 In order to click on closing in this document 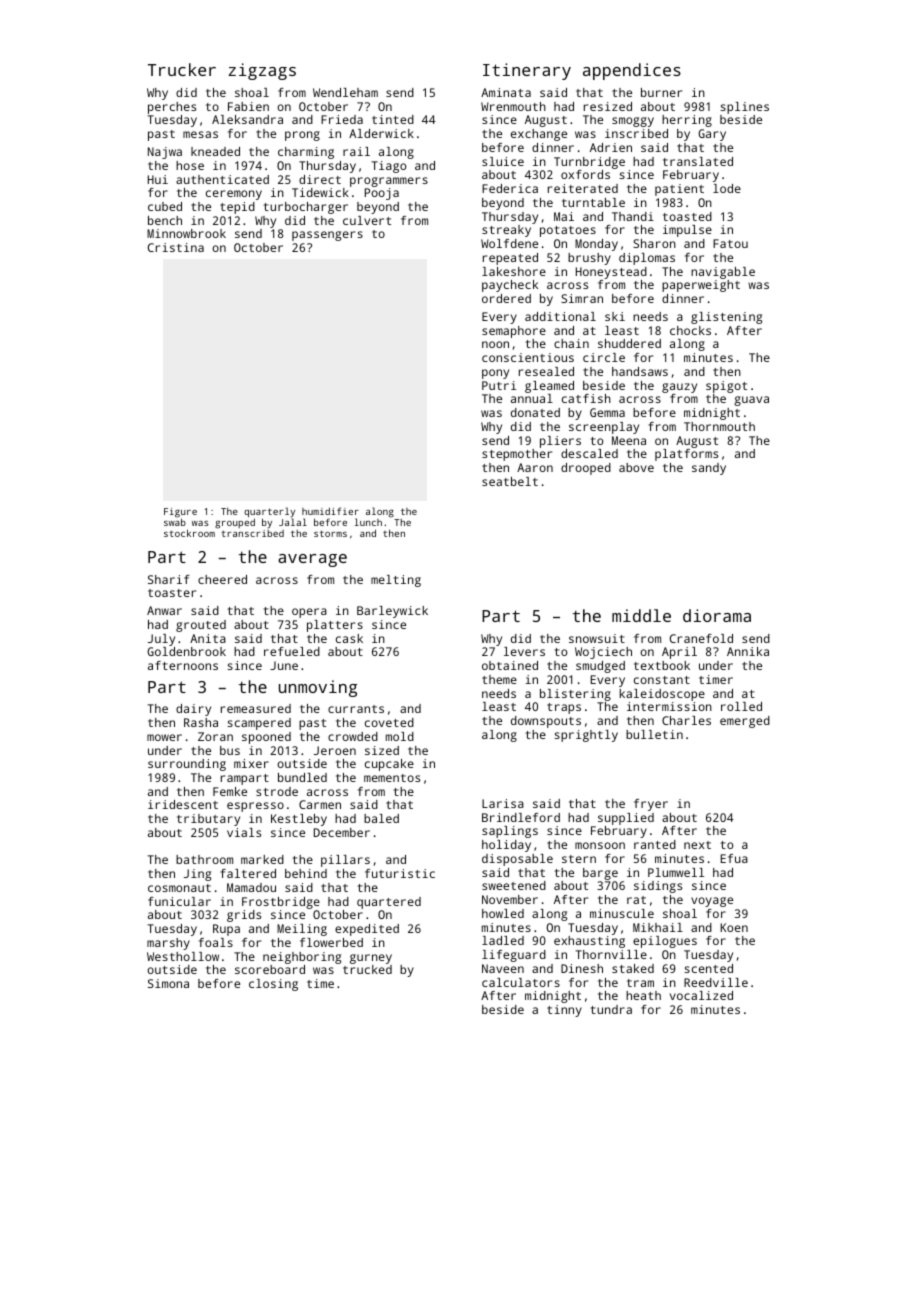, I will do `click(273, 985)`.
